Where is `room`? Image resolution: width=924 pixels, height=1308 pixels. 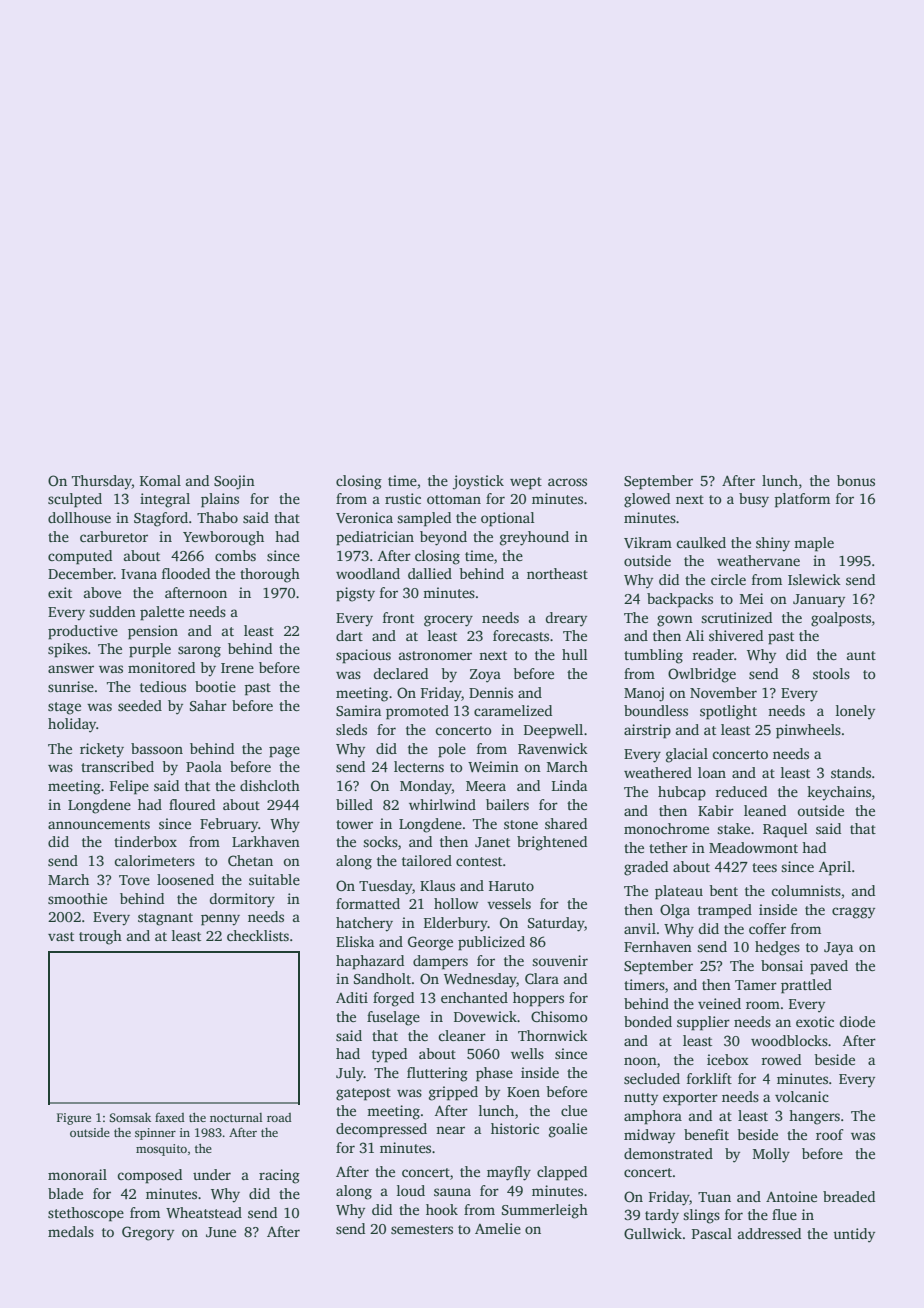 room is located at coordinates (763, 1005).
